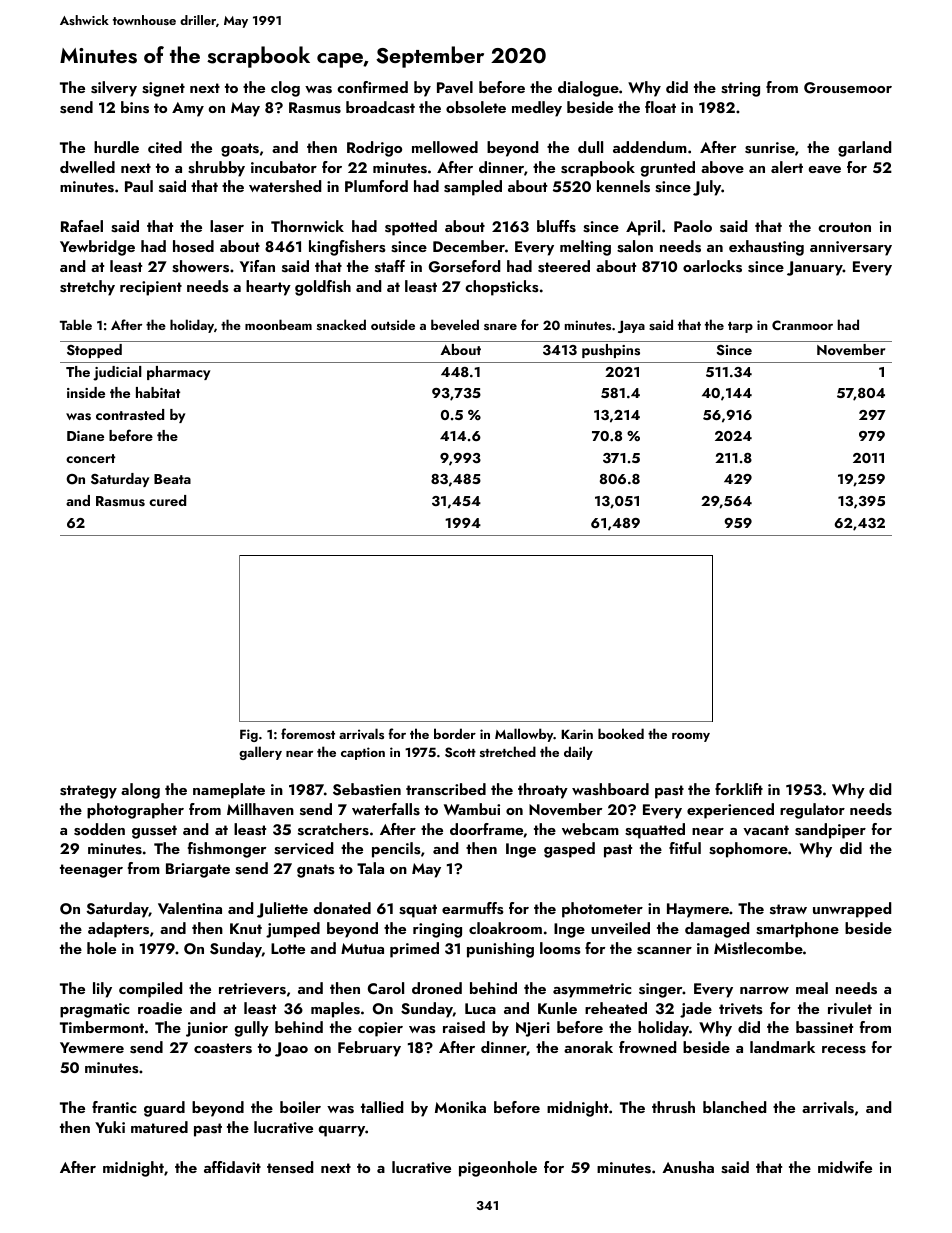  Describe the element at coordinates (167, 500) in the document. I see `cured` at that location.
